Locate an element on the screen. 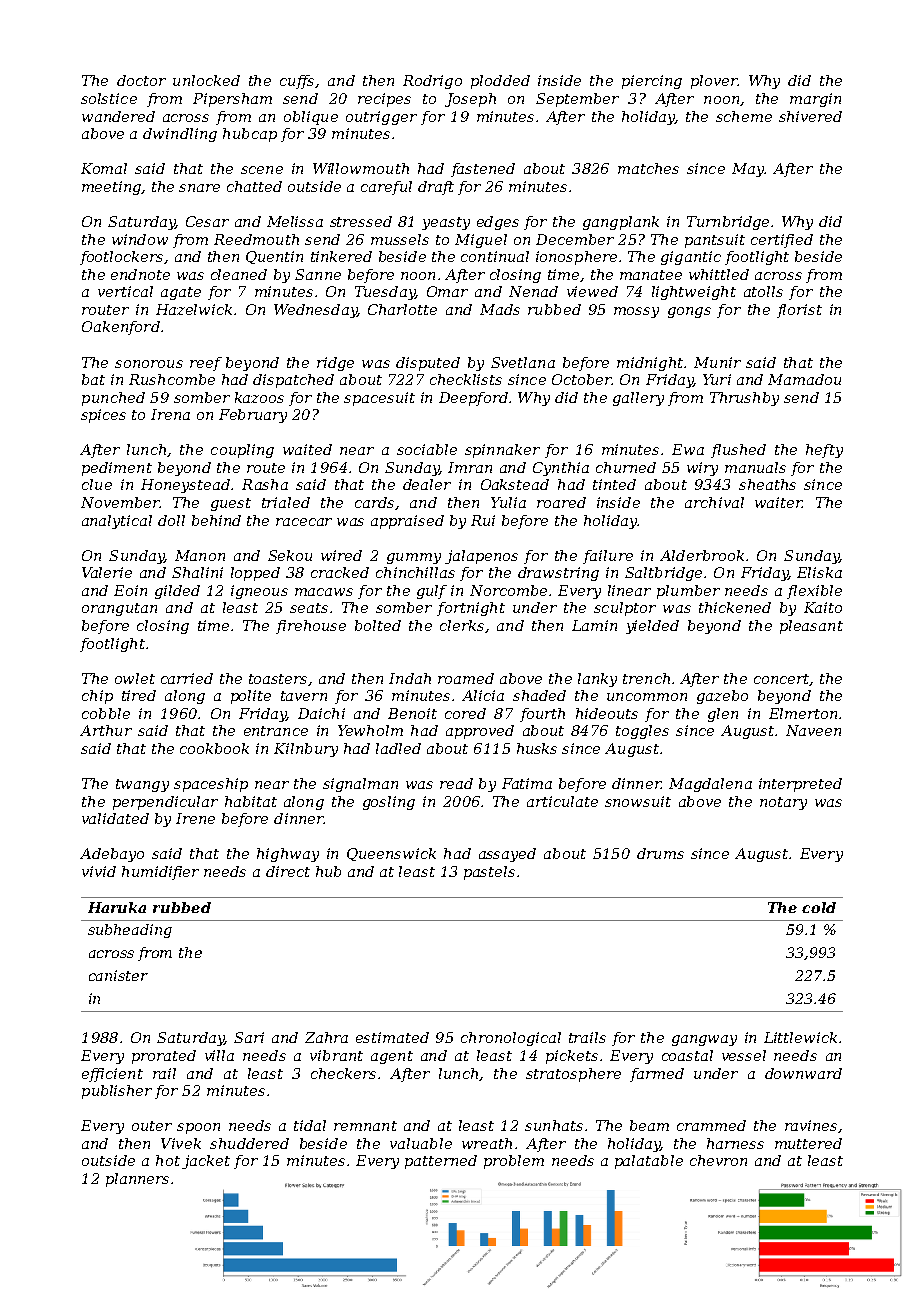 This screenshot has height=1308, width=924. plodded is located at coordinates (500, 82).
